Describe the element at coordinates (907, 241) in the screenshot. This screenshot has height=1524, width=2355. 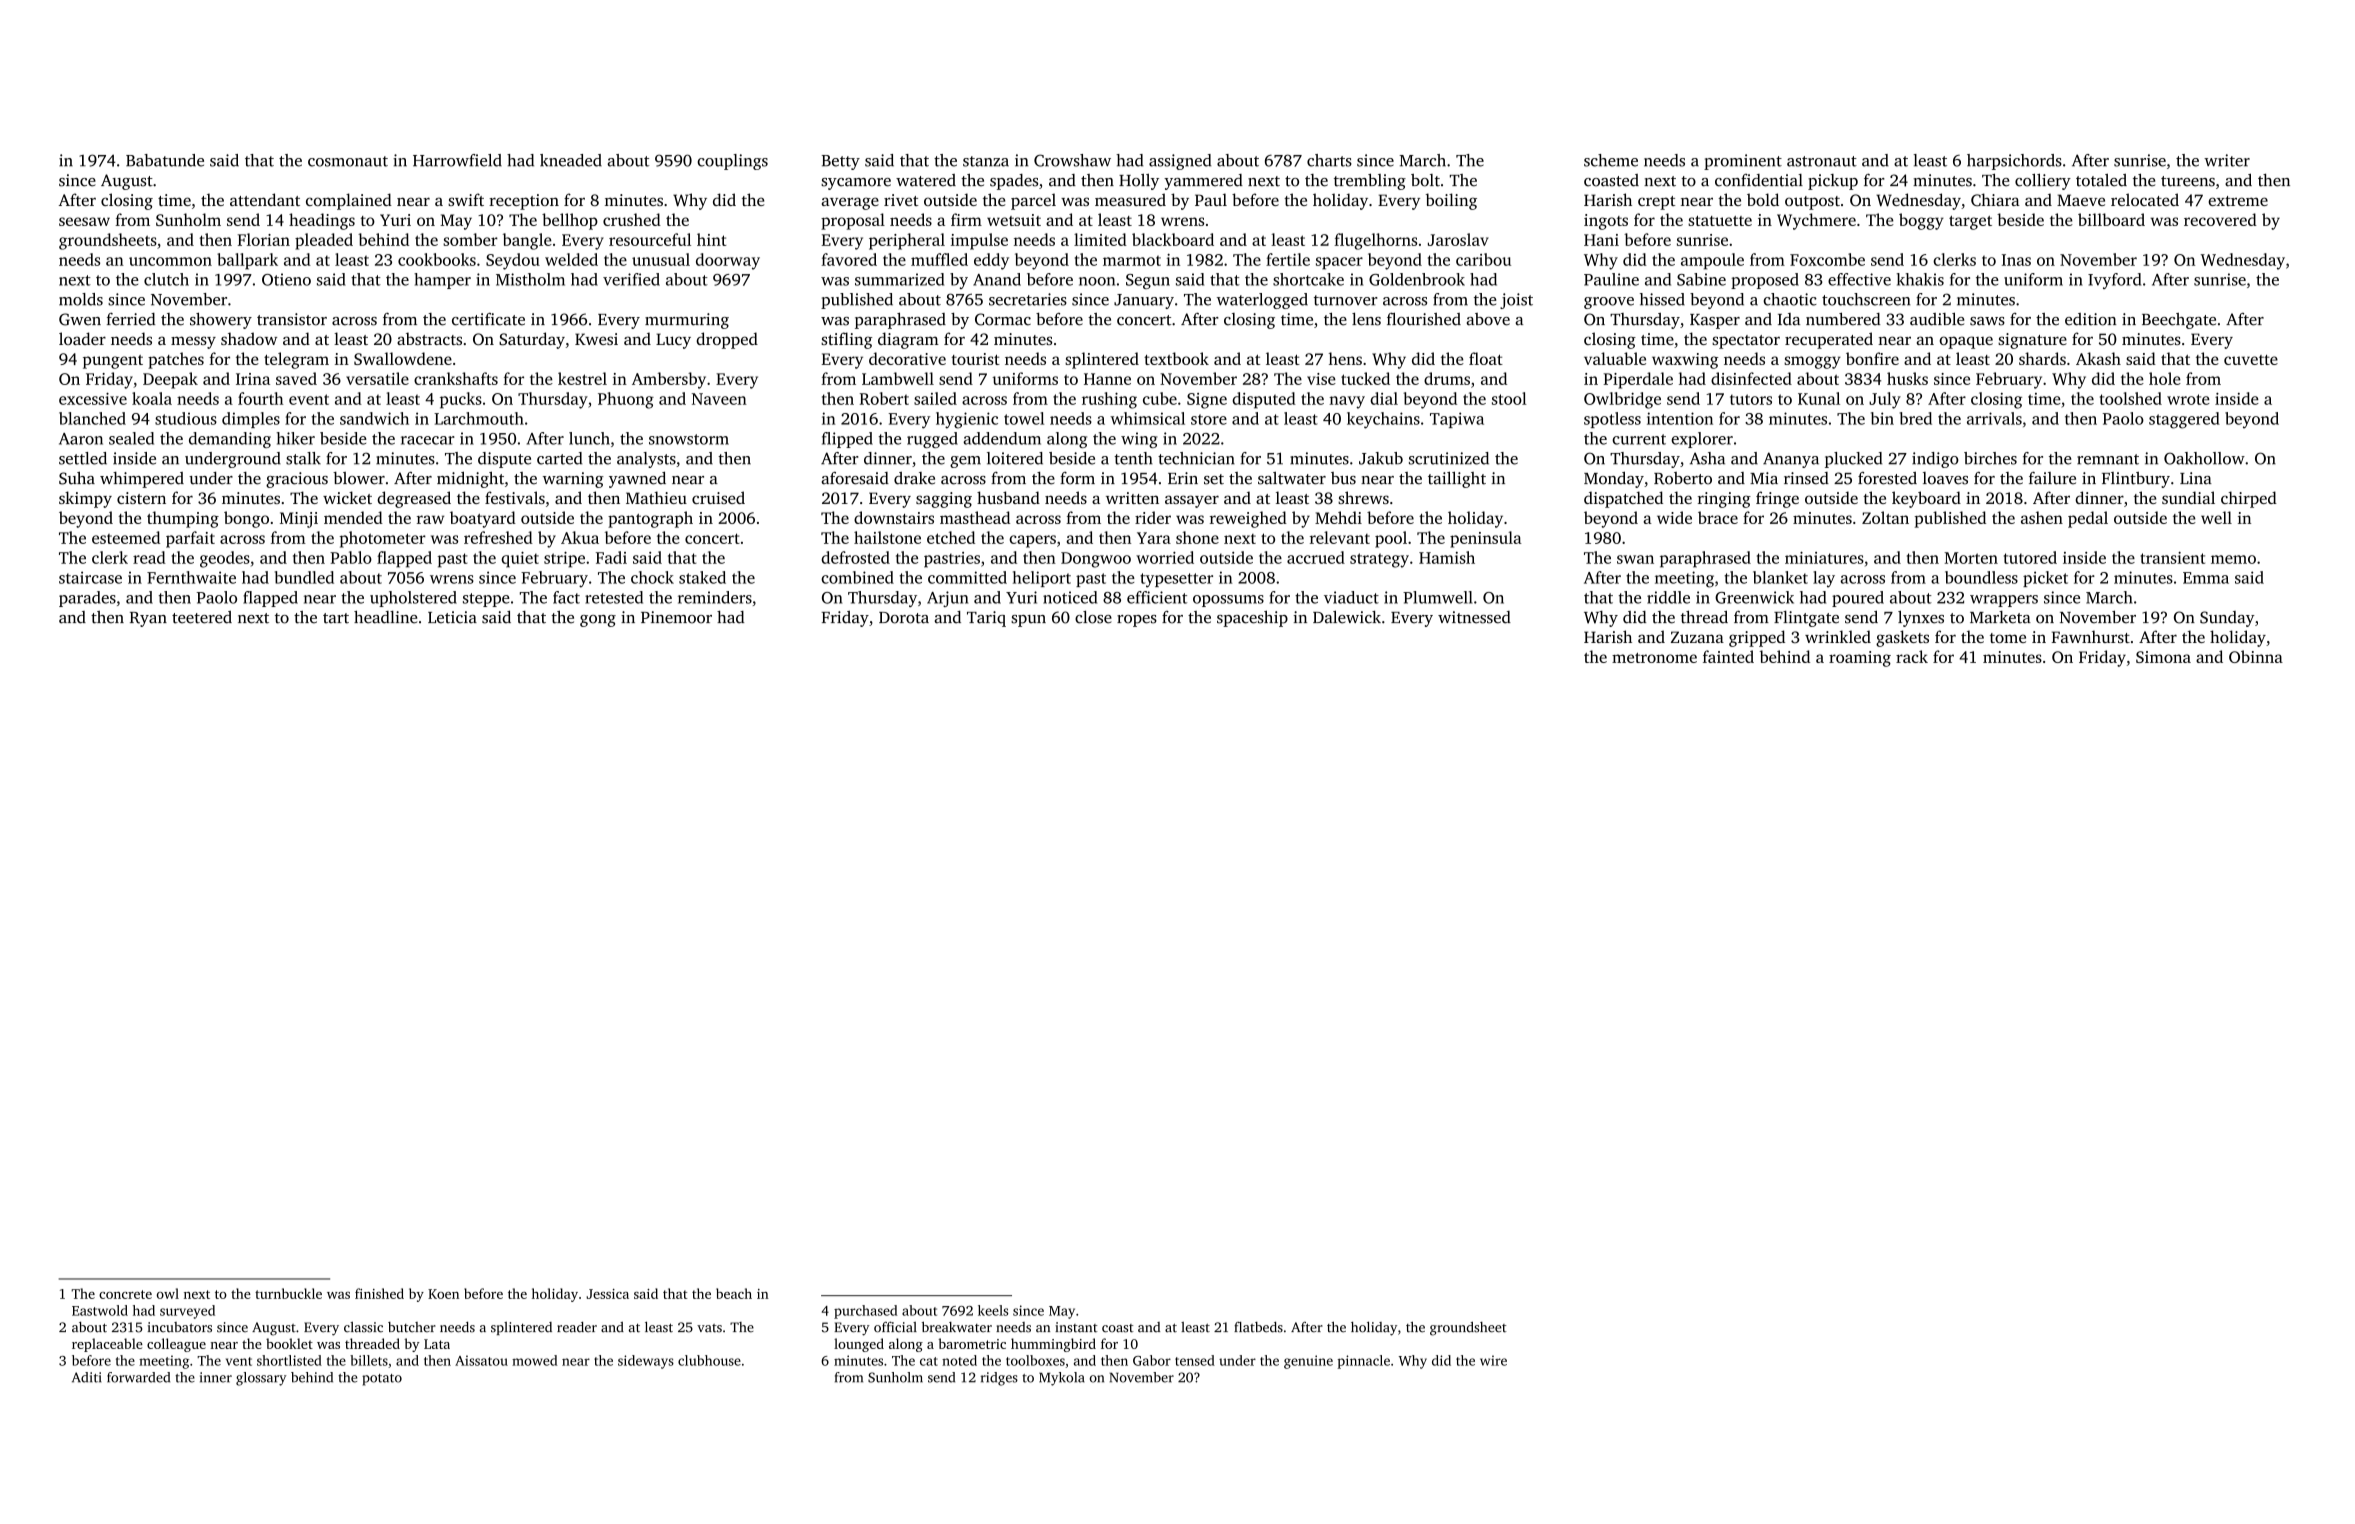
I see `peripheral` at that location.
